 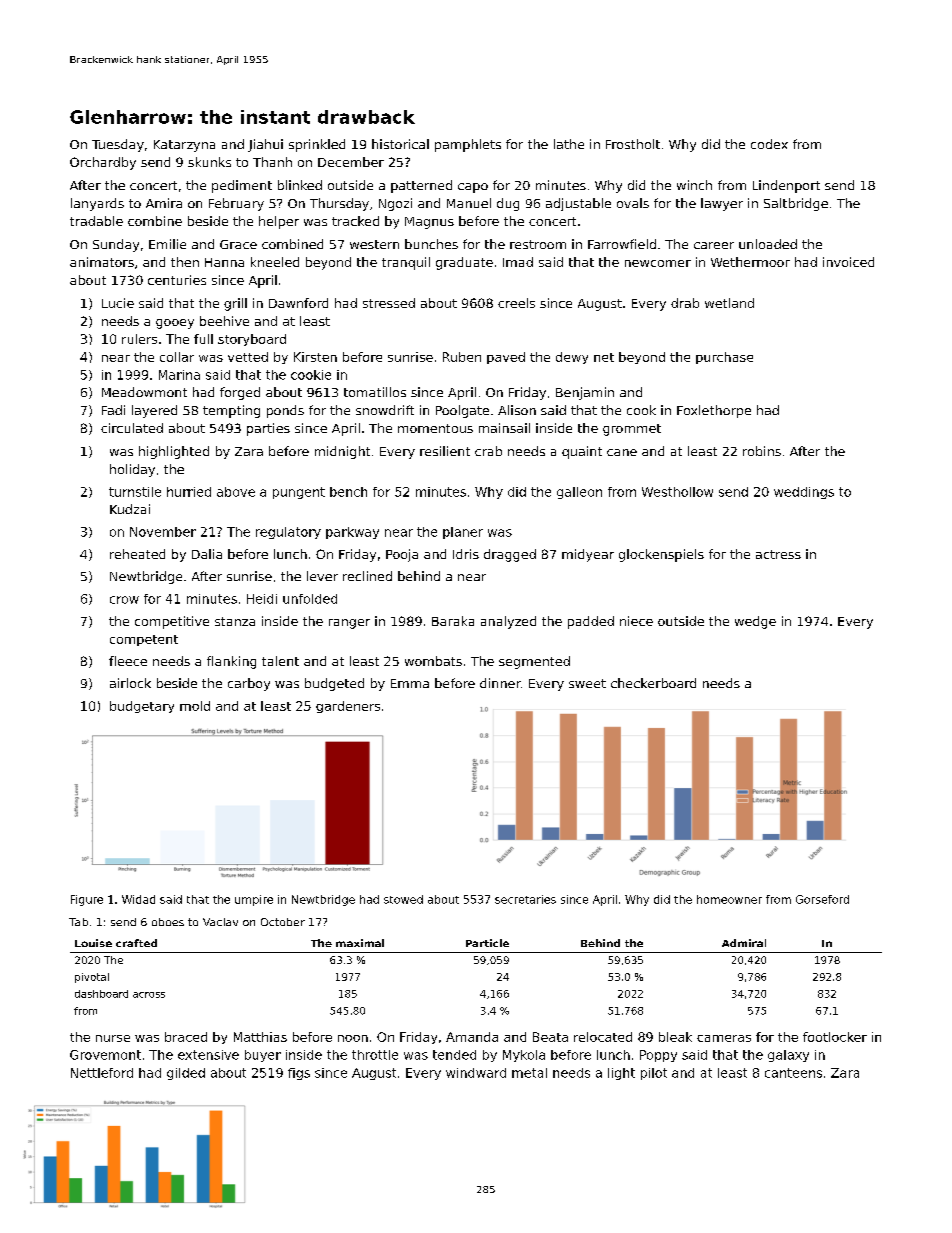 What do you see at coordinates (466, 554) in the screenshot?
I see `Idris` at bounding box center [466, 554].
